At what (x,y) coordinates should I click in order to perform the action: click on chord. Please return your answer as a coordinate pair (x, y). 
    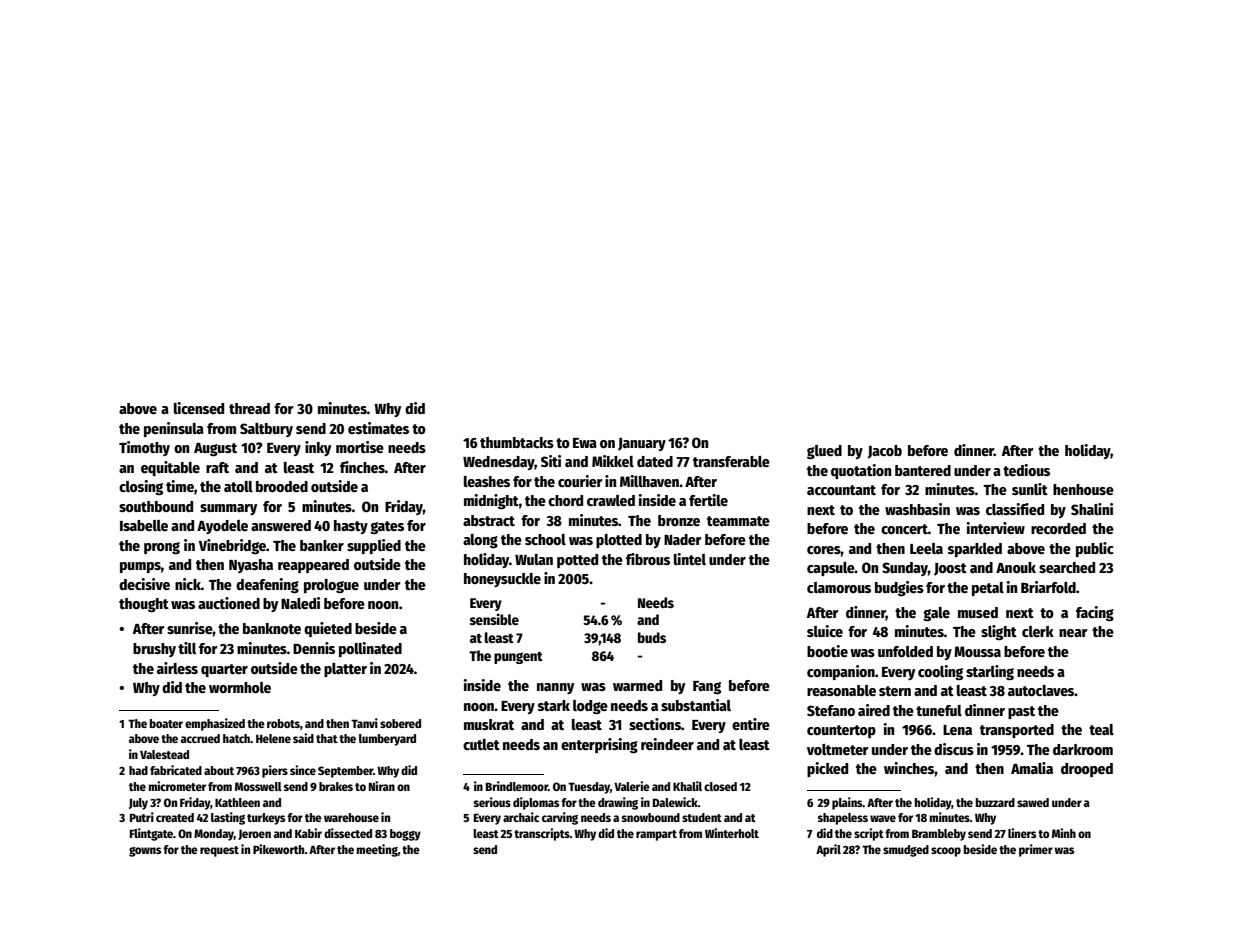
    Looking at the image, I should click on (565, 500).
